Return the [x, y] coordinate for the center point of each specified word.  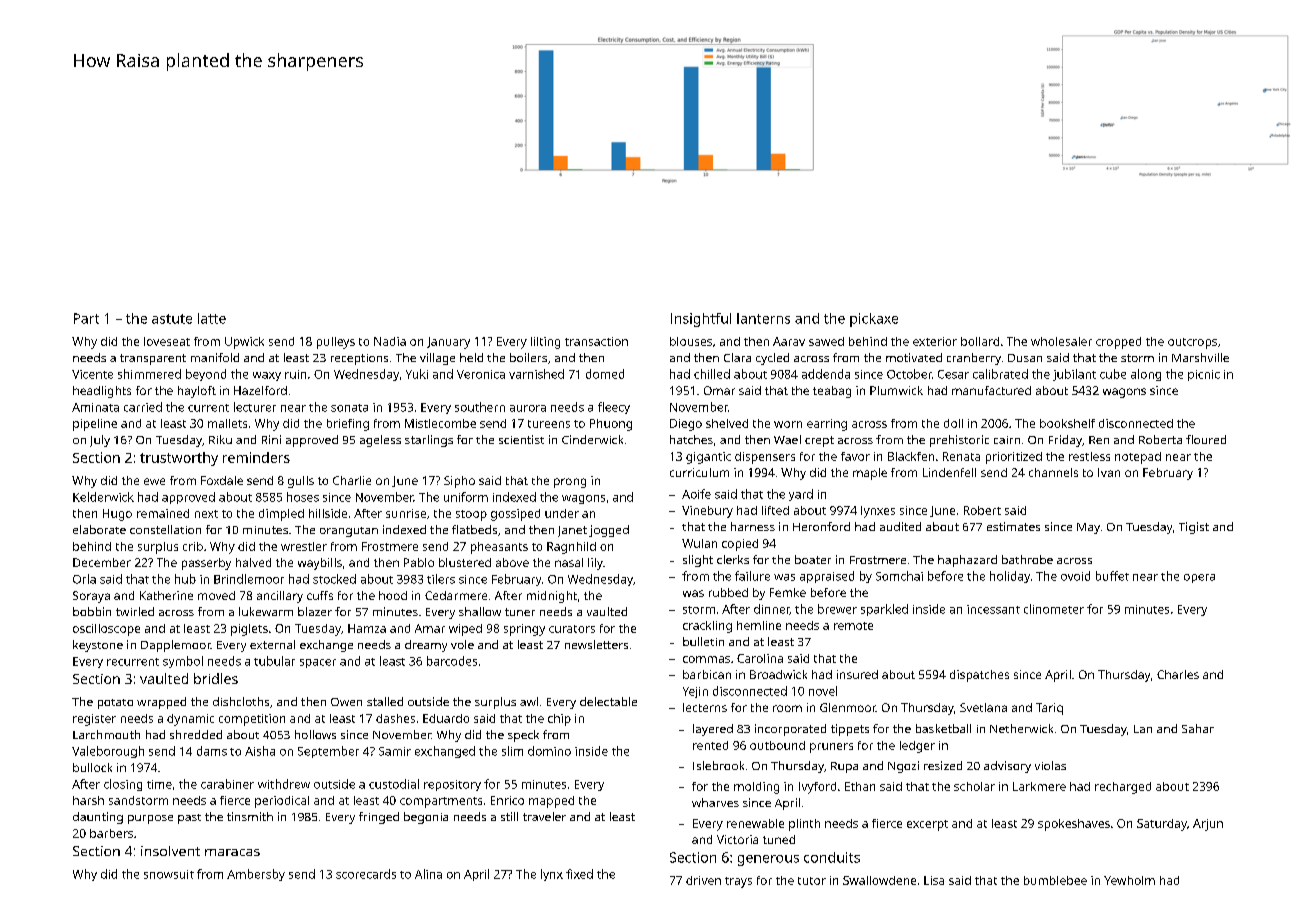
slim [512, 751]
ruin [295, 374]
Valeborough [108, 752]
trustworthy [179, 459]
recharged [1123, 788]
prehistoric [959, 441]
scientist [521, 439]
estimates [1013, 526]
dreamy [426, 646]
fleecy [614, 408]
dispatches [979, 676]
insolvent [170, 851]
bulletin [703, 641]
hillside [328, 513]
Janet [572, 531]
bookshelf [1067, 423]
